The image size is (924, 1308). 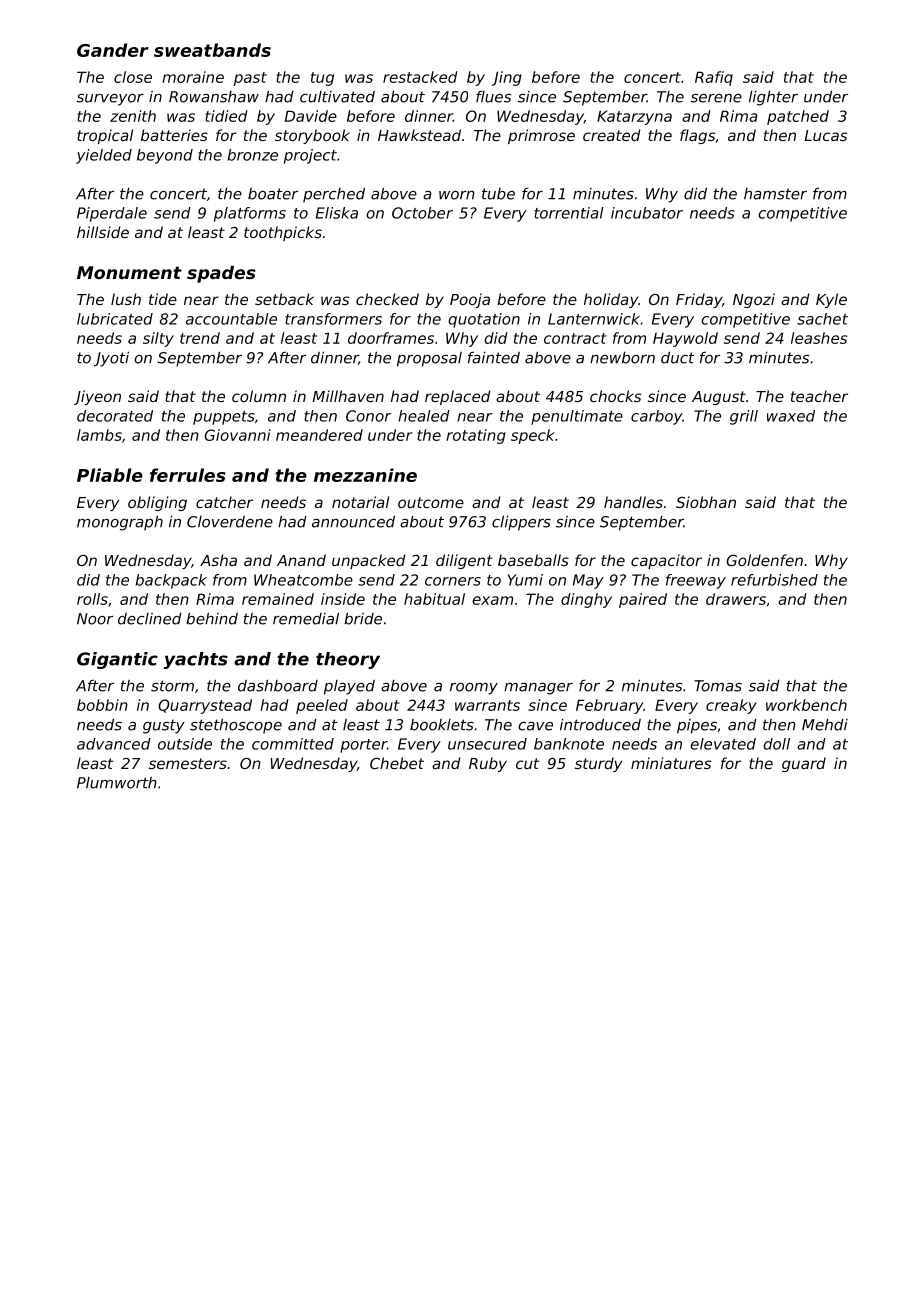 I want to click on Jing, so click(x=507, y=78).
